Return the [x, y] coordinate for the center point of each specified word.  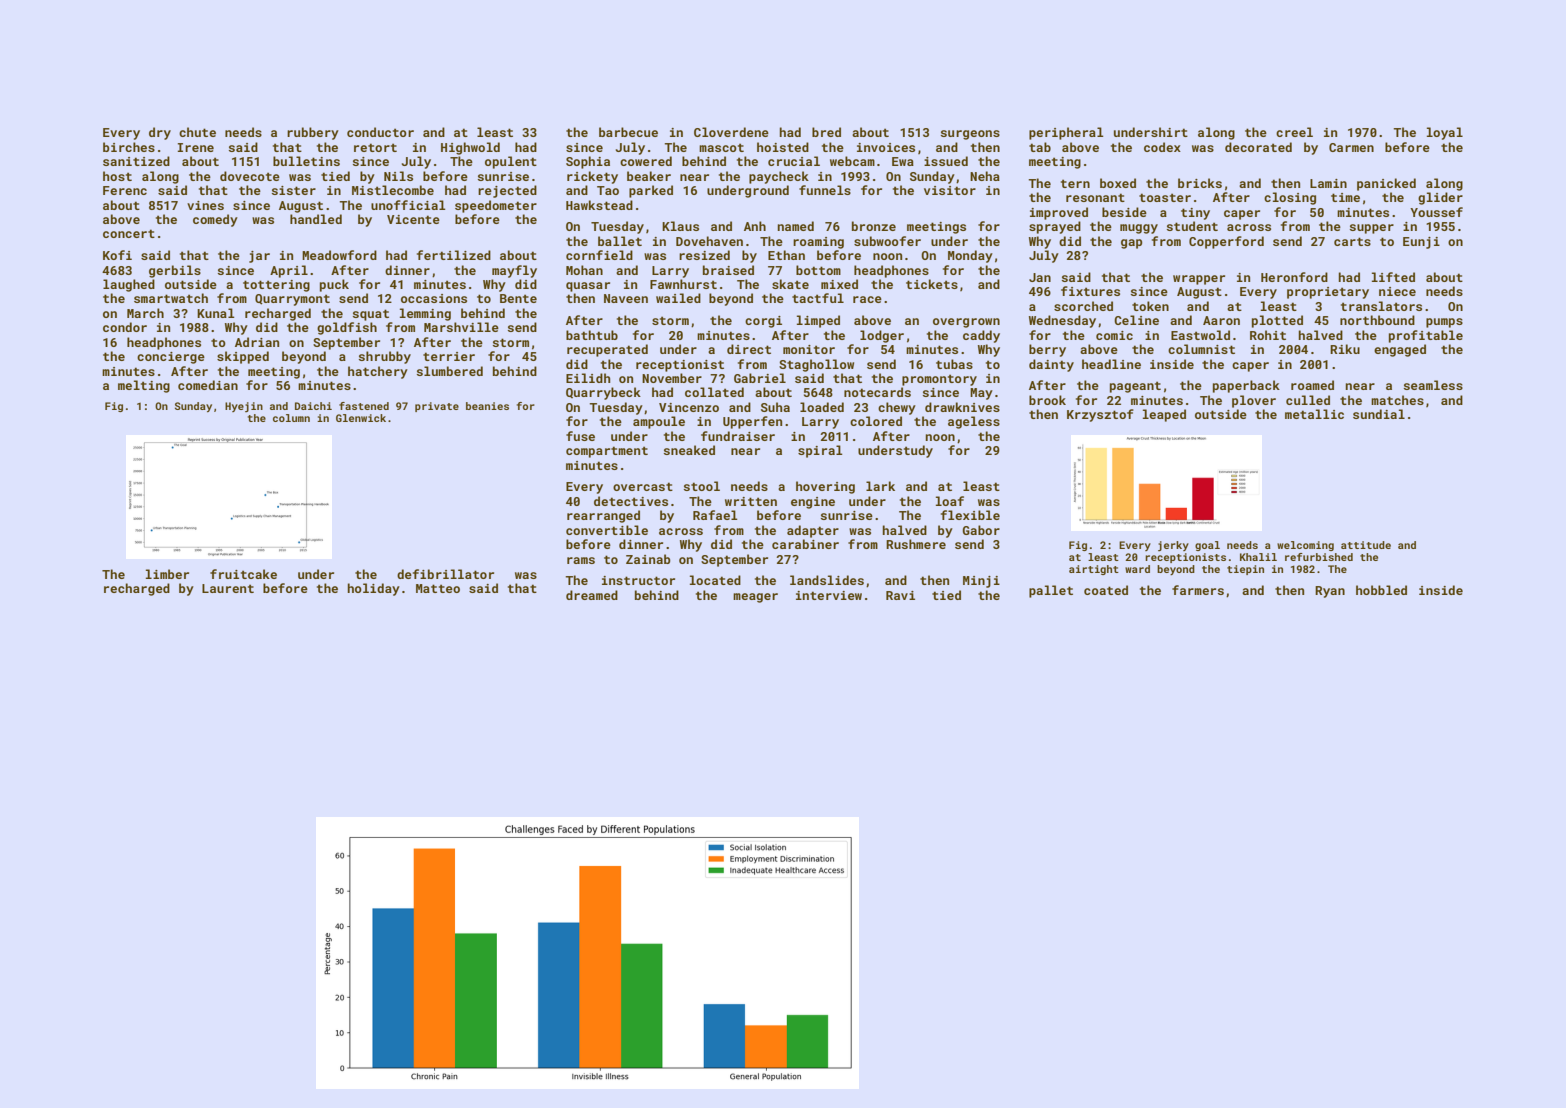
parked [651, 191]
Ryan [1330, 592]
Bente [518, 298]
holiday [374, 589]
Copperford [1226, 242]
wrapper [1199, 280]
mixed [839, 284]
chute [197, 132]
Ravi [900, 595]
